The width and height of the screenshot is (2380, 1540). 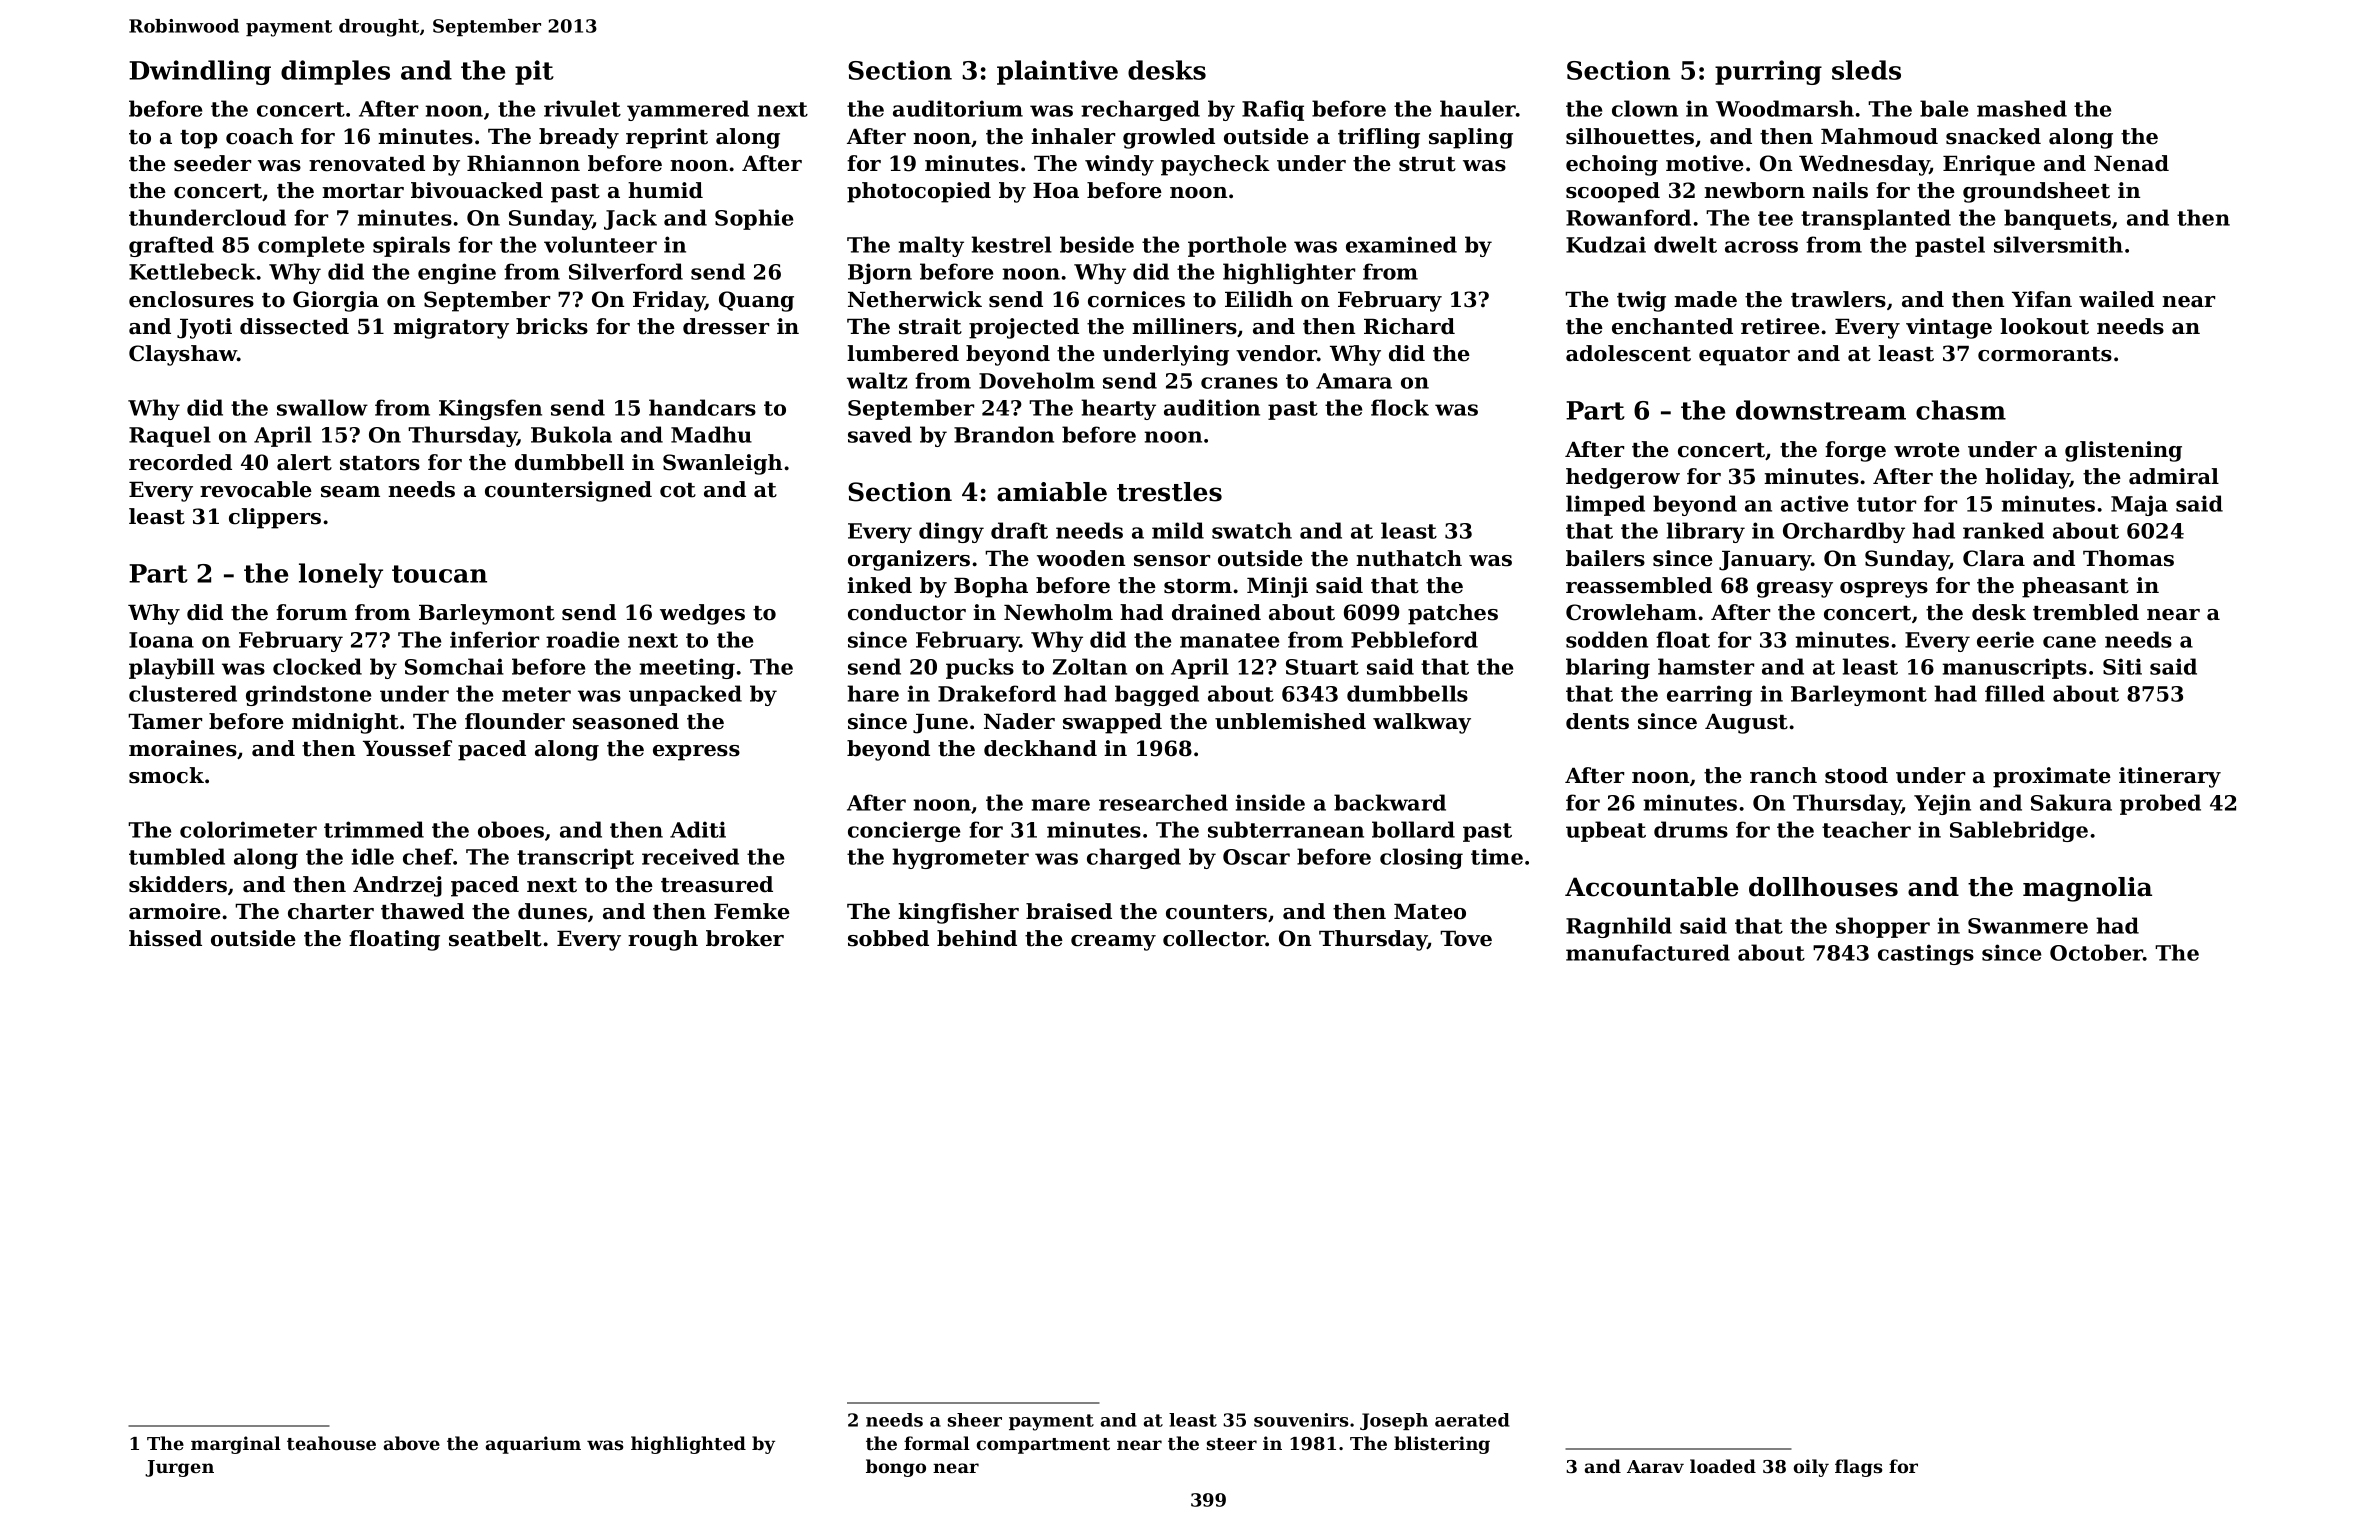 I want to click on plaintive, so click(x=1057, y=72).
